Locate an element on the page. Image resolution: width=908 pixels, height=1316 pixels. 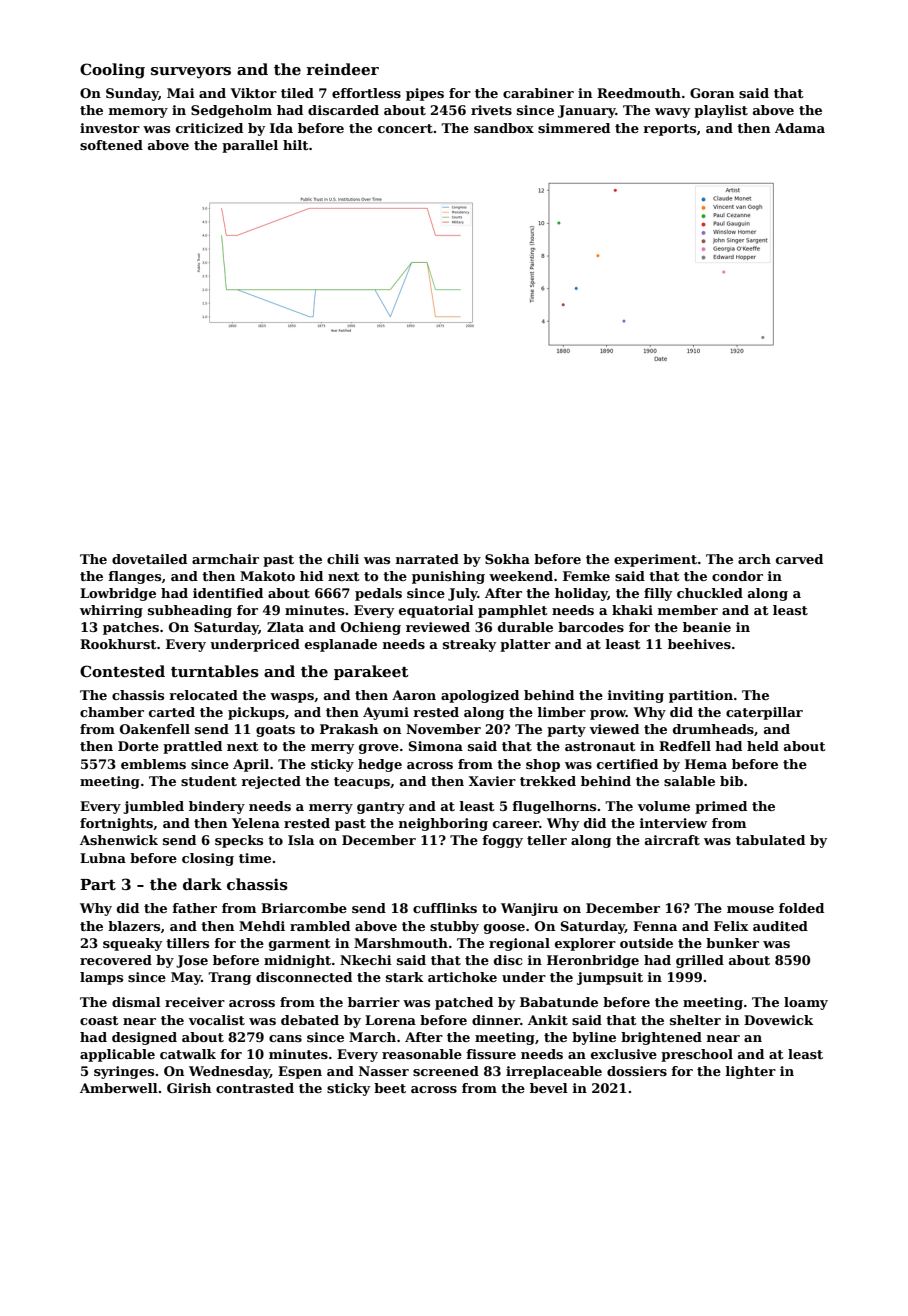
blazers is located at coordinates (134, 926).
